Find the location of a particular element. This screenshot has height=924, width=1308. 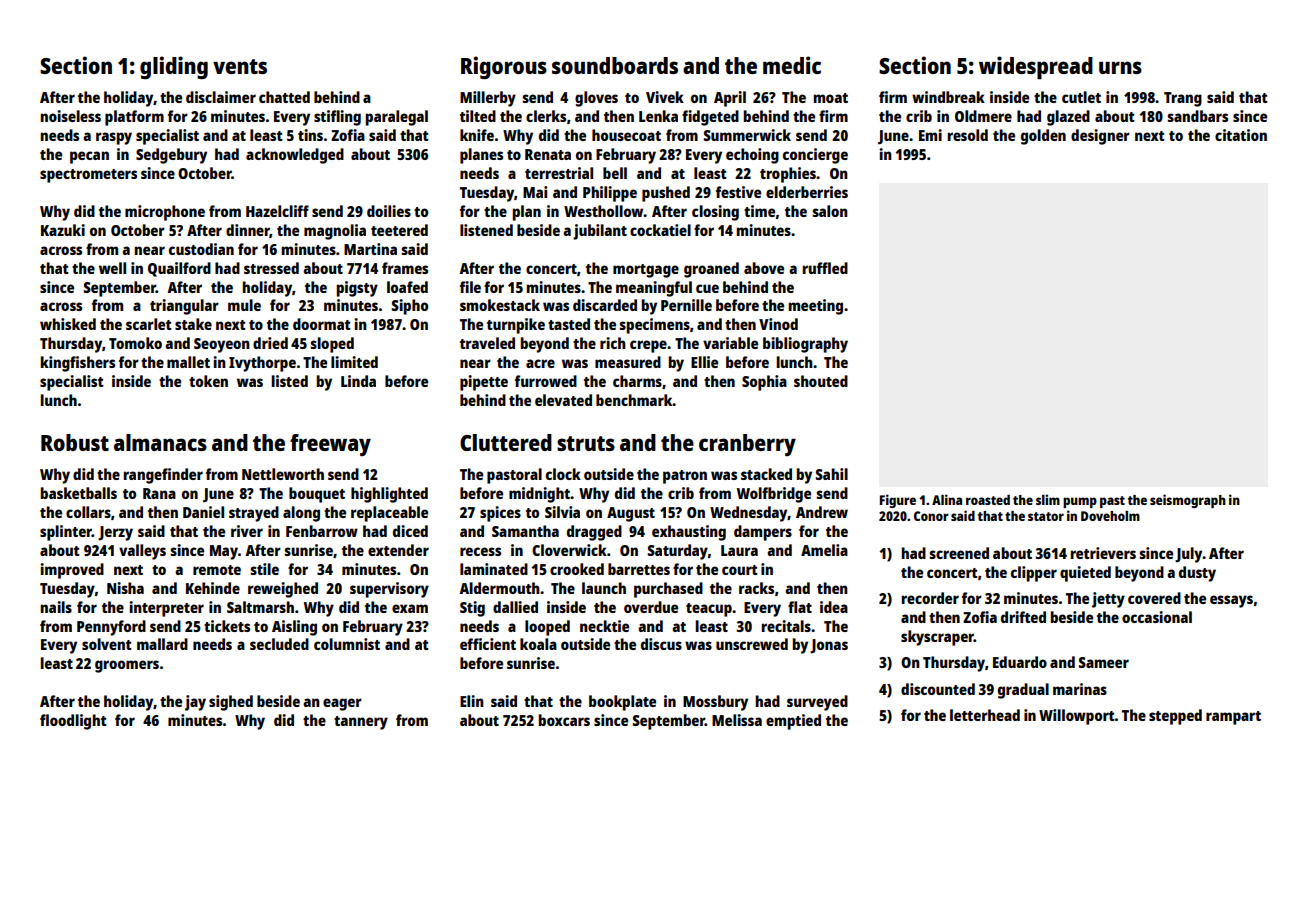

stifling is located at coordinates (337, 118).
